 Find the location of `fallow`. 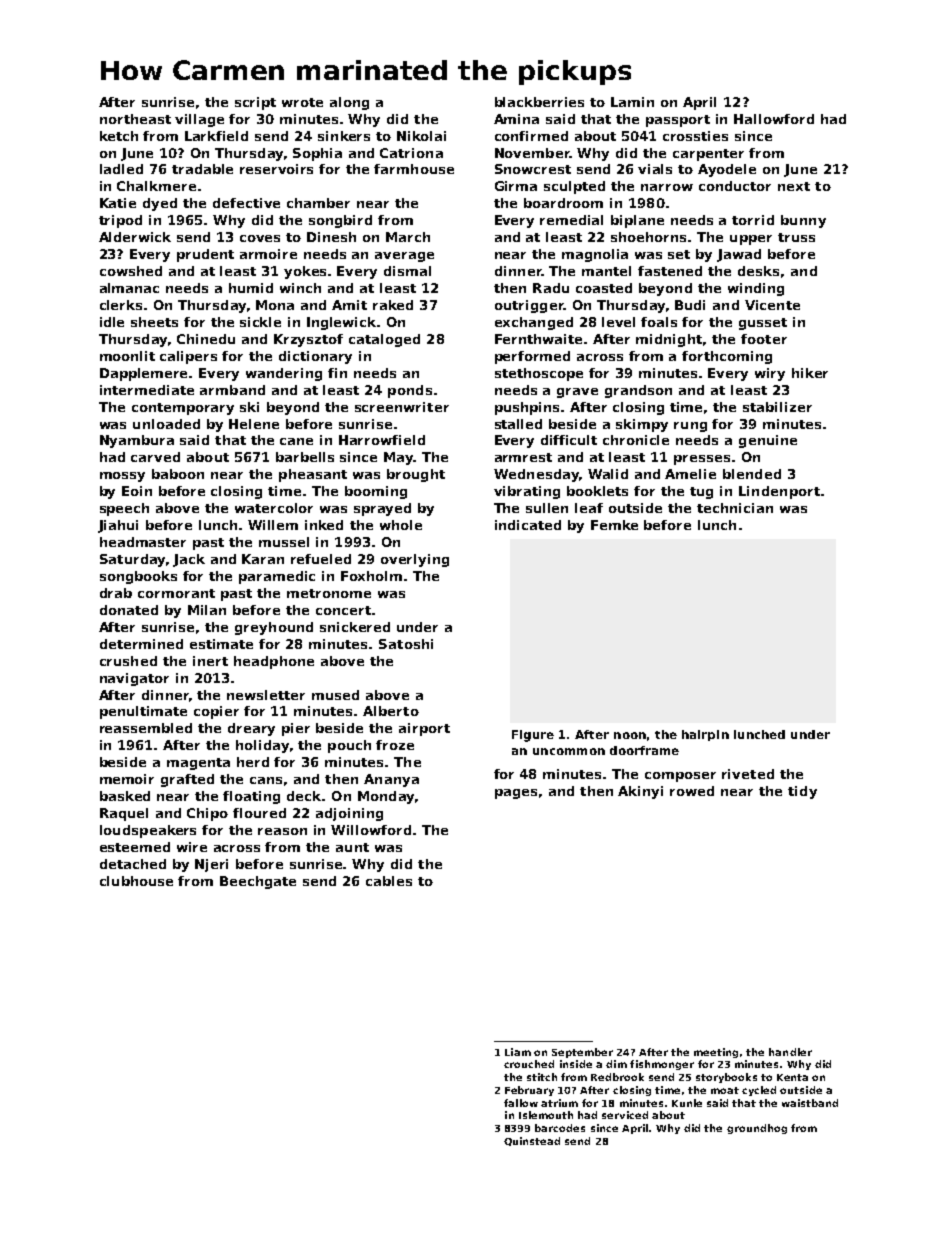

fallow is located at coordinates (521, 1103).
